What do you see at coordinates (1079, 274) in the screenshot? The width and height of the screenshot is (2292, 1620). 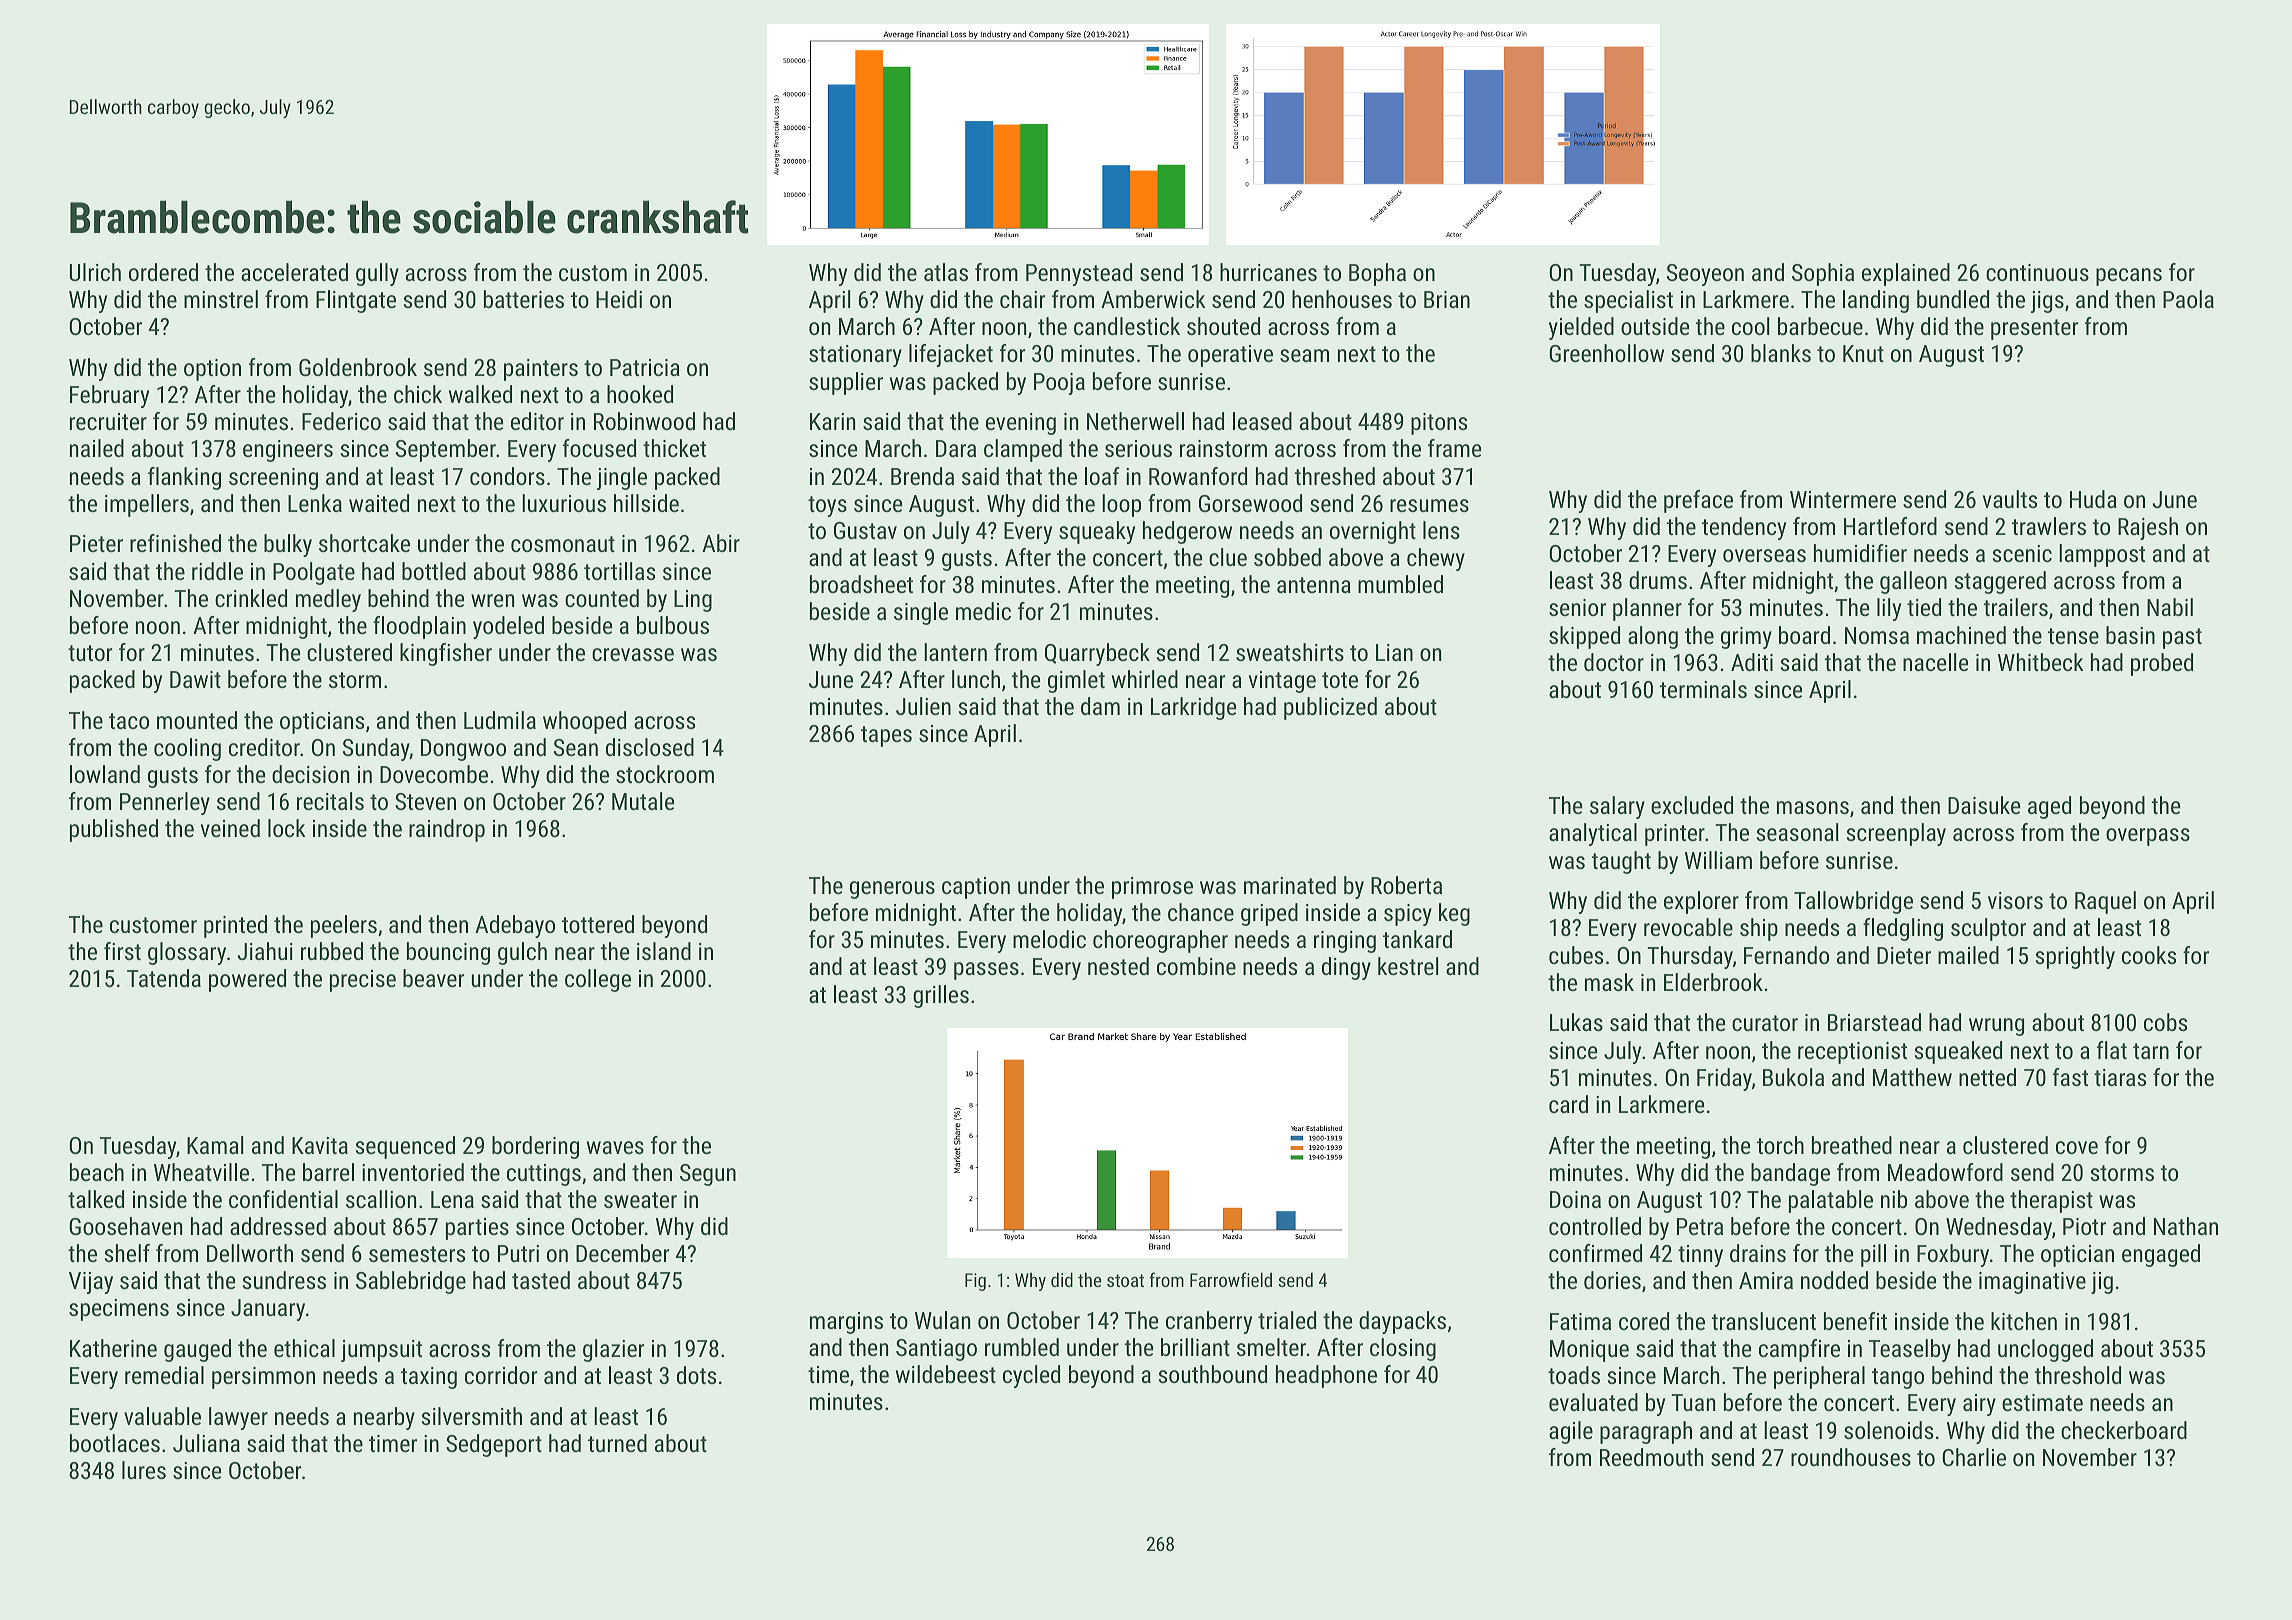 I see `Pennystead` at bounding box center [1079, 274].
